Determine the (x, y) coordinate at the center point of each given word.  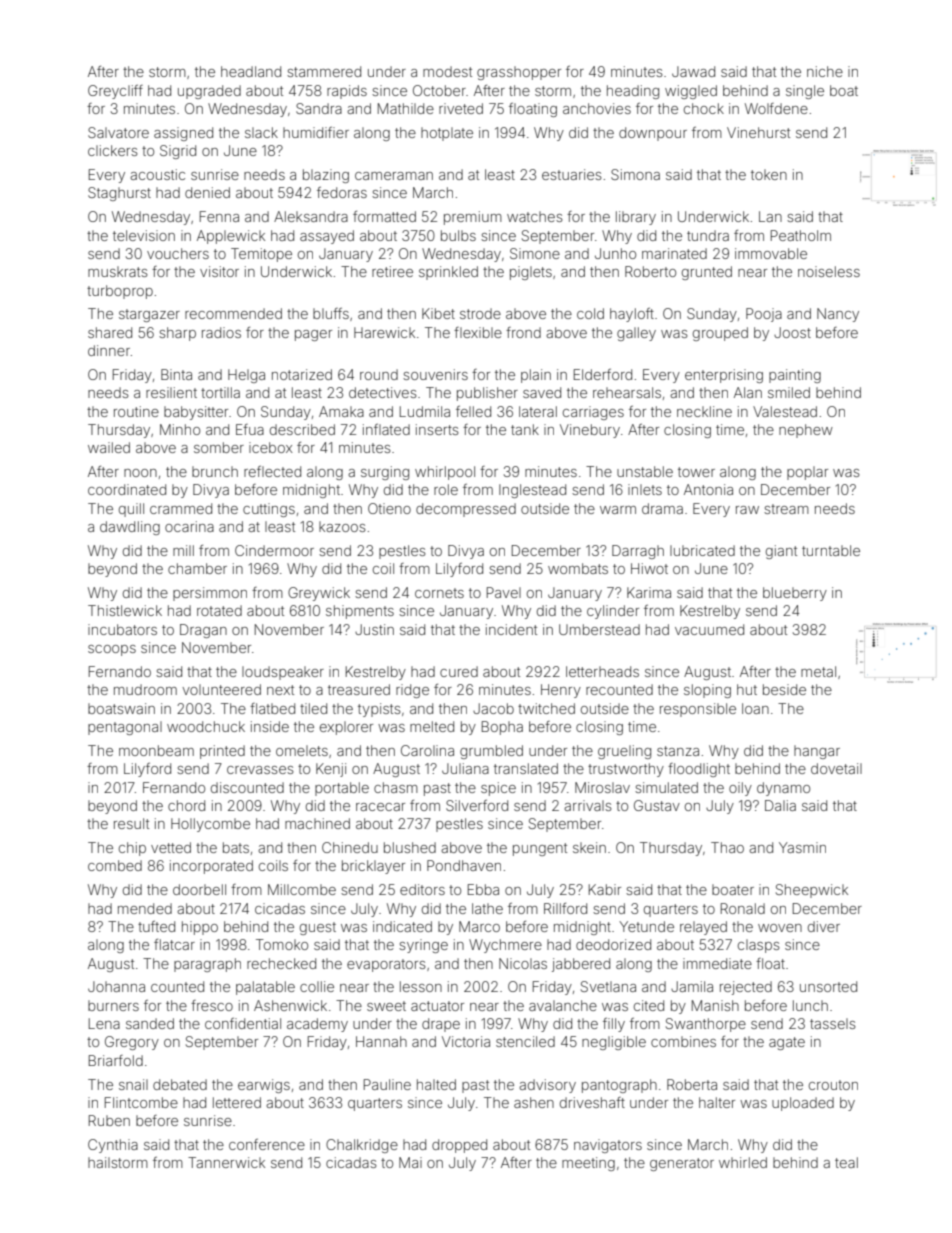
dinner (109, 350)
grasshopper (519, 73)
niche (825, 71)
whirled (743, 1162)
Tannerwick (226, 1162)
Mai (410, 1162)
